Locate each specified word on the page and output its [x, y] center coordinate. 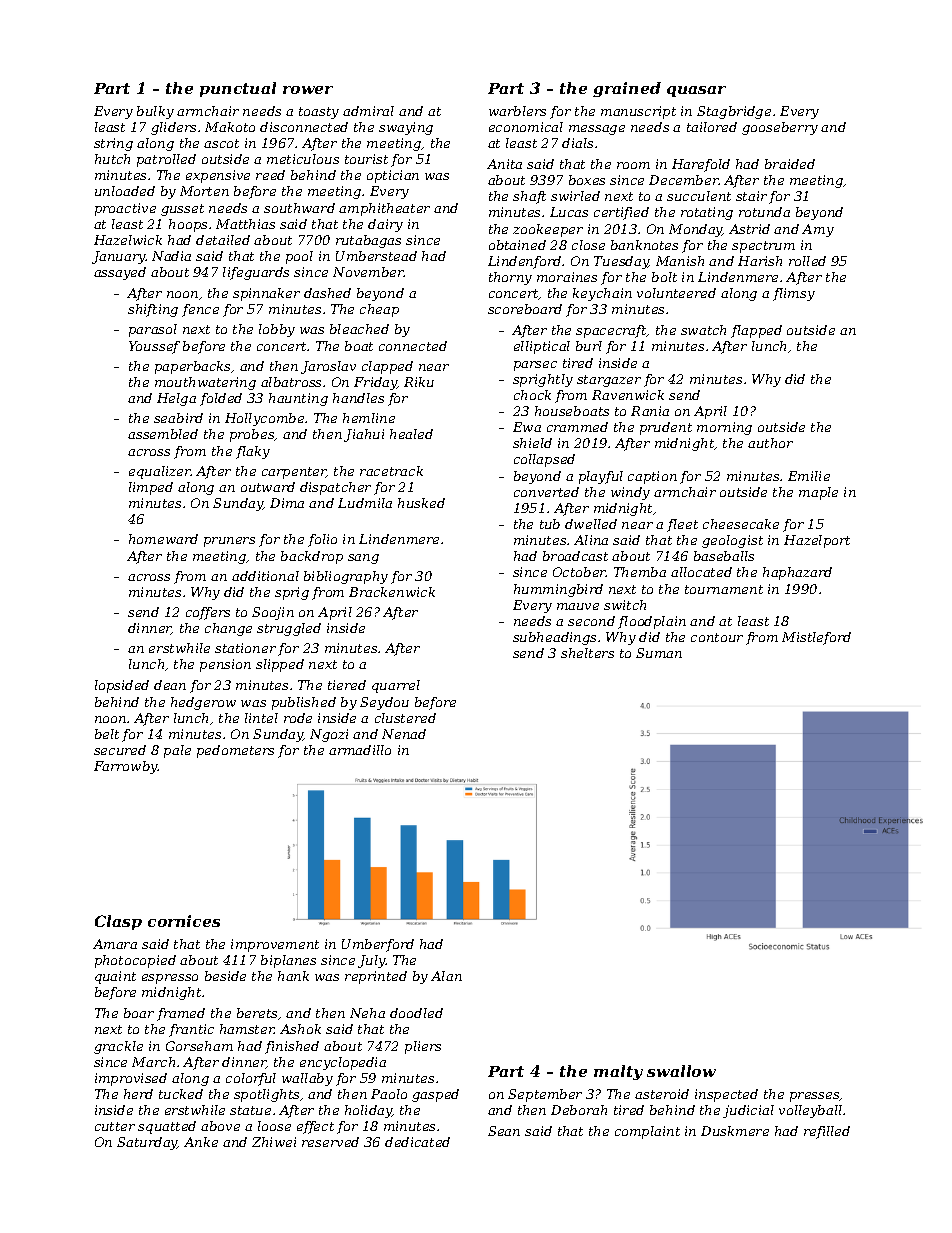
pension [225, 665]
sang [363, 559]
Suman [659, 653]
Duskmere [735, 1131]
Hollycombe [264, 419]
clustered [405, 718]
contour [717, 637]
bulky [155, 112]
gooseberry [780, 128]
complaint [647, 1132]
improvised [131, 1079]
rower [308, 90]
